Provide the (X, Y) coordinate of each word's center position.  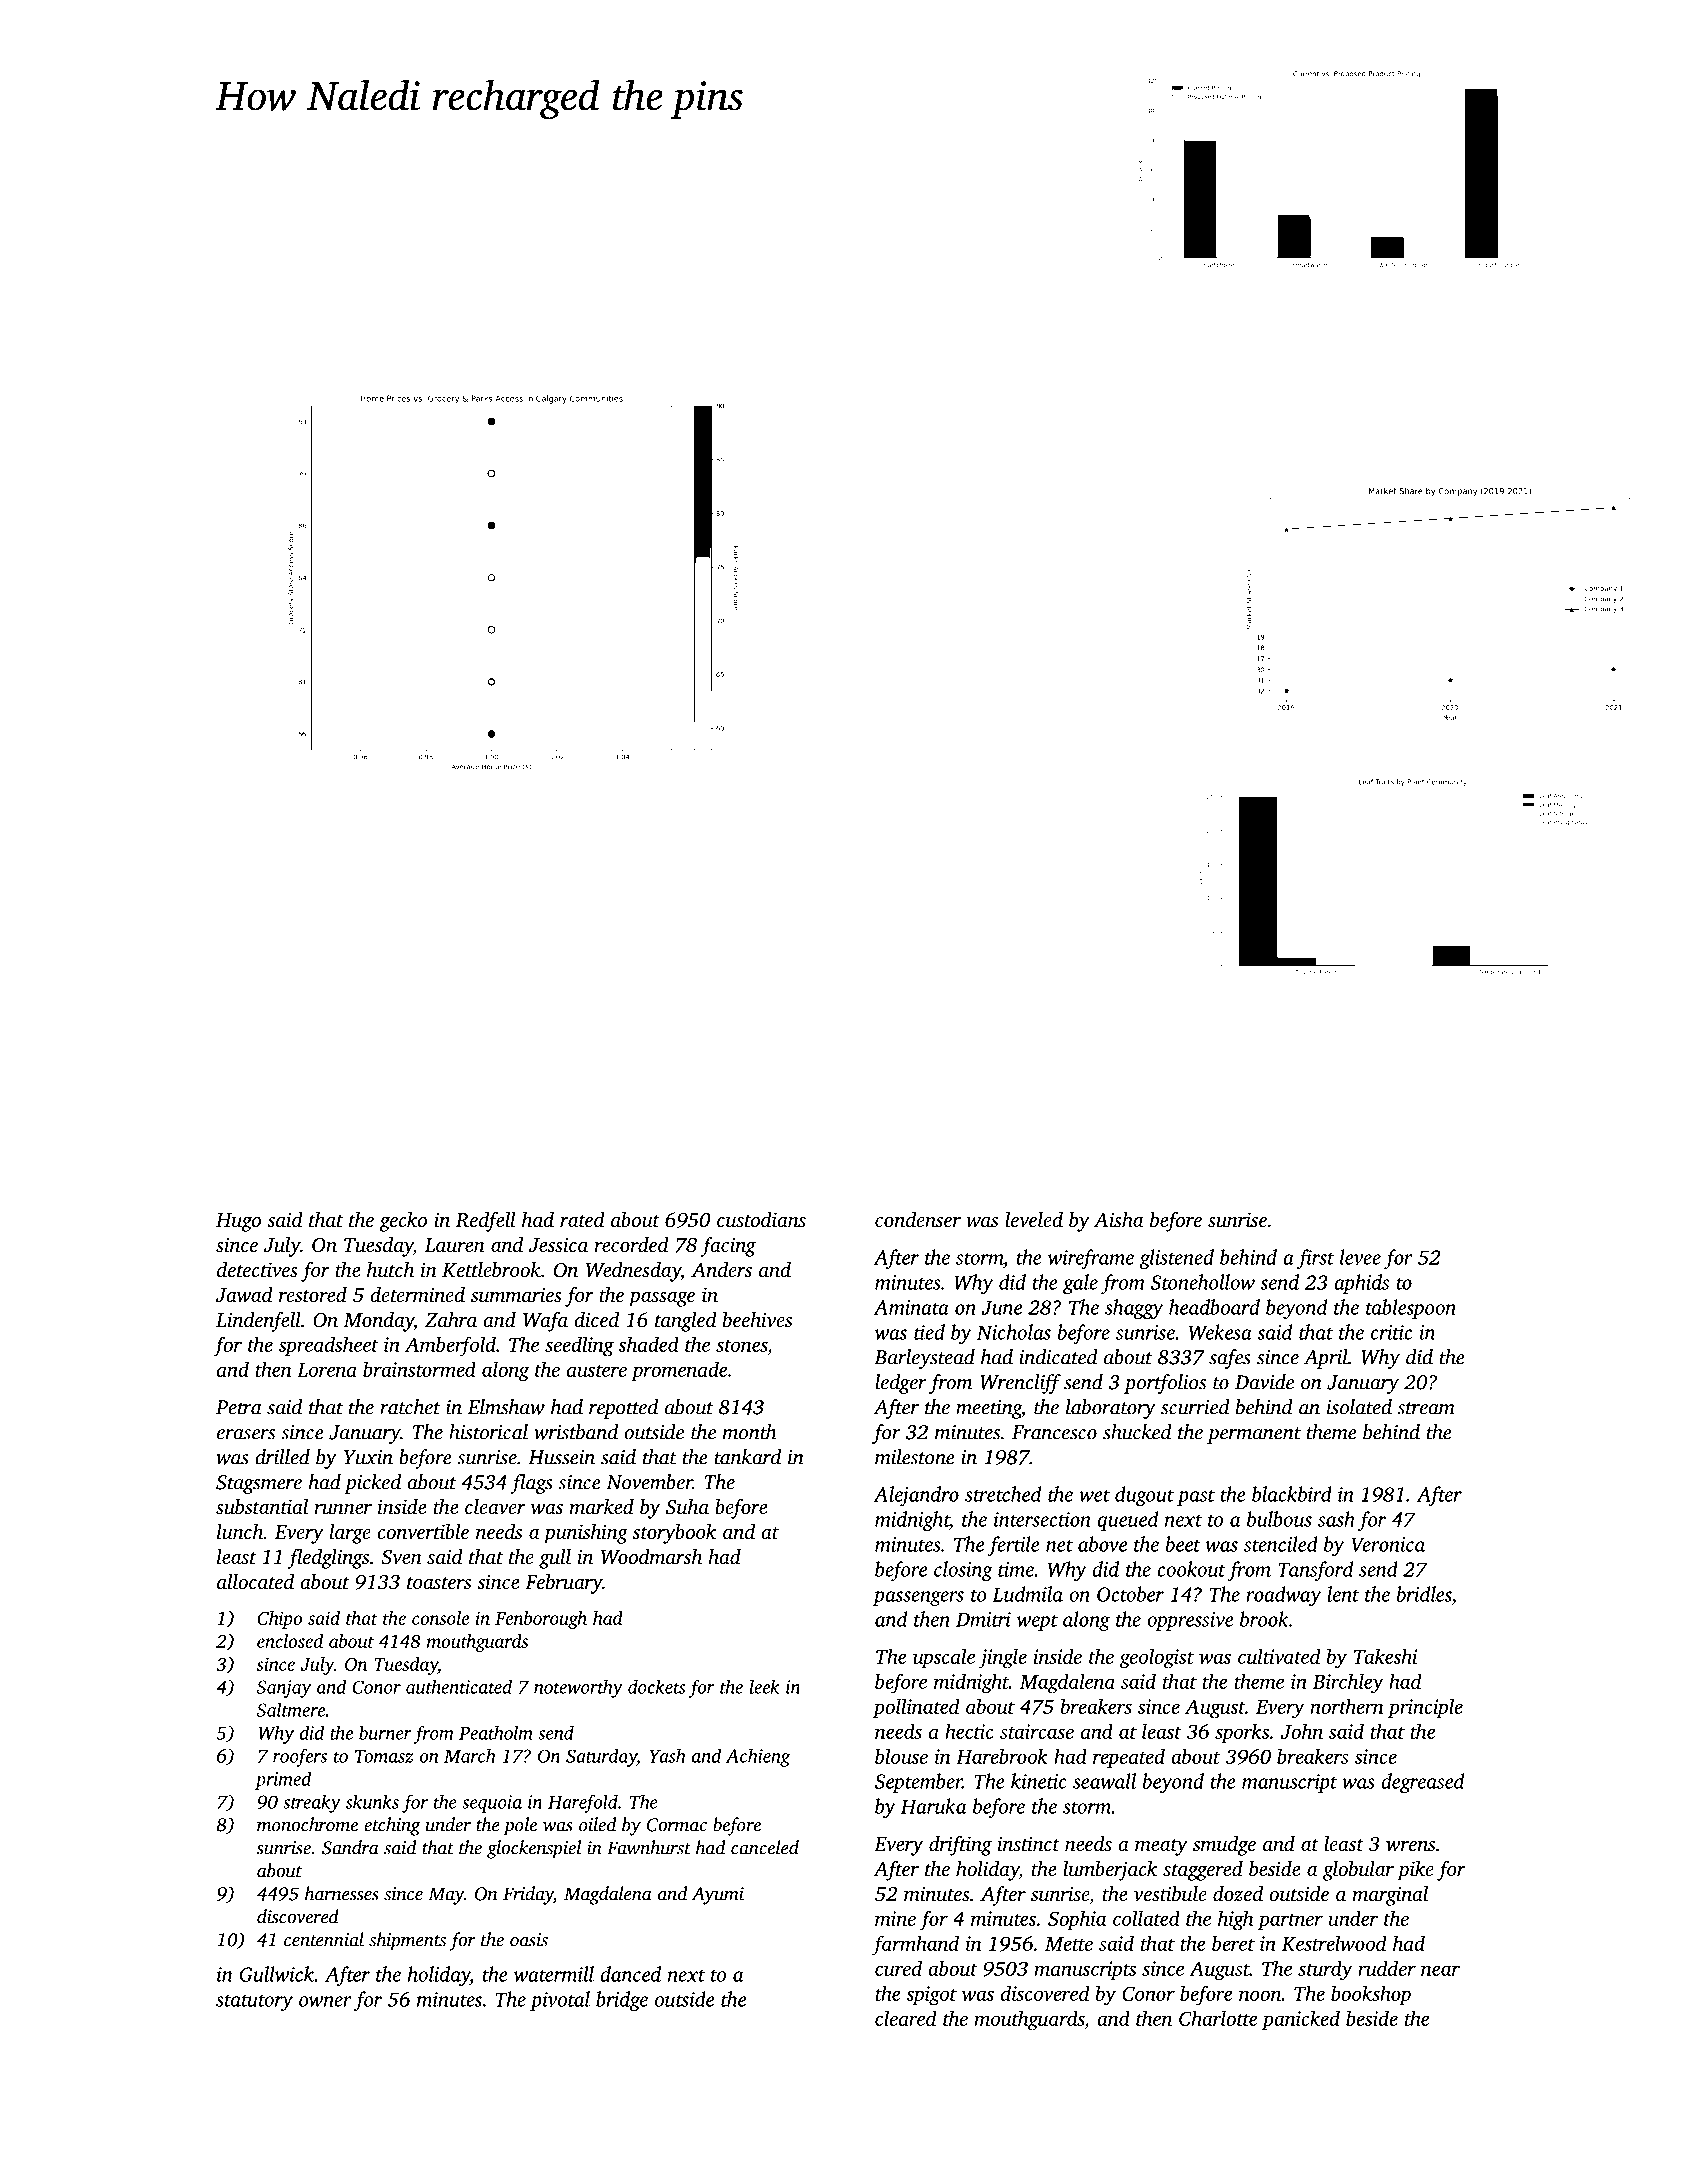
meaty (1161, 1847)
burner (385, 1733)
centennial (324, 1939)
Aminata (911, 1307)
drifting (960, 1846)
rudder (1387, 1968)
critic (1391, 1332)
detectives (257, 1269)
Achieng (758, 1757)
